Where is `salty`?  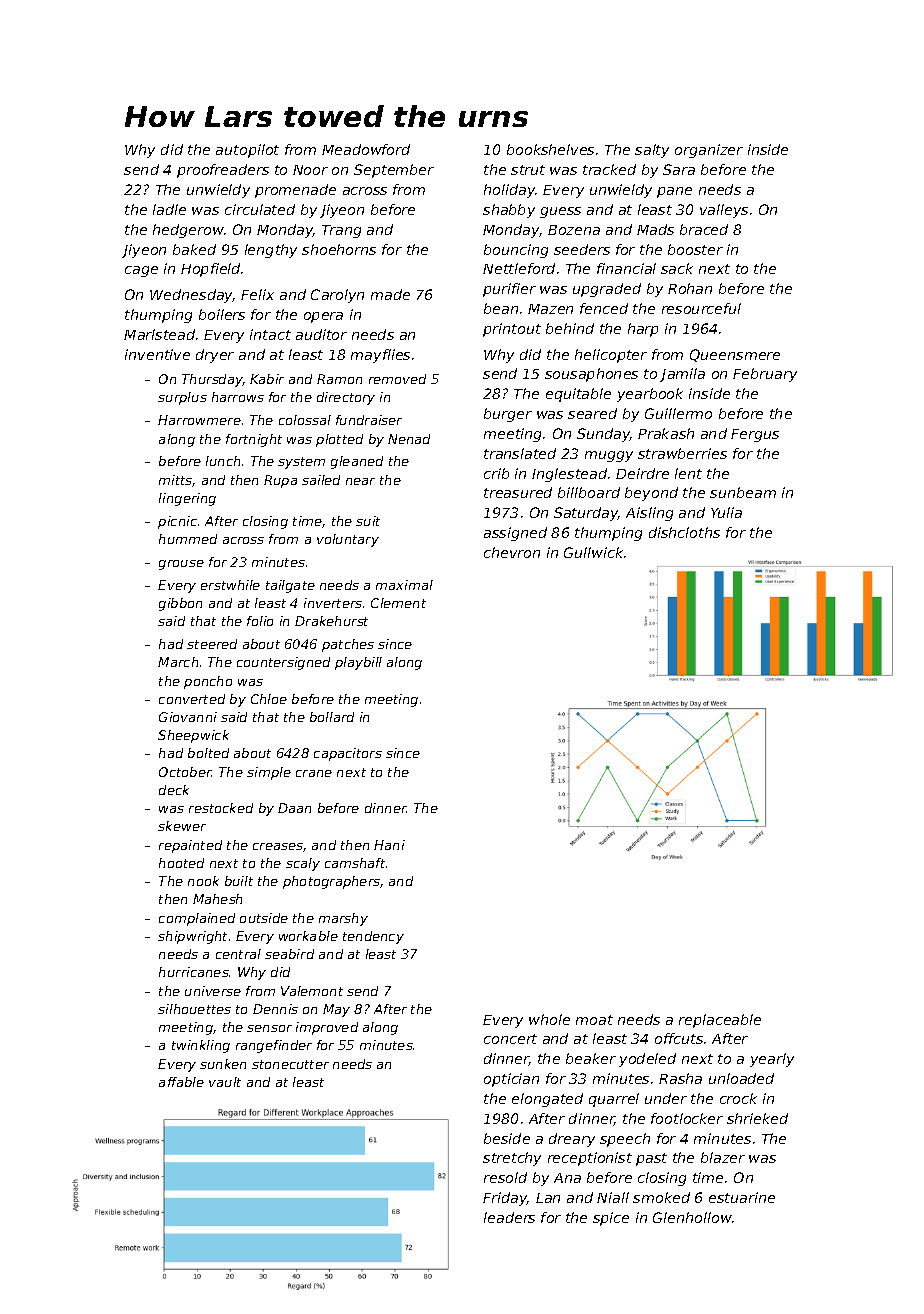
salty is located at coordinates (652, 151).
